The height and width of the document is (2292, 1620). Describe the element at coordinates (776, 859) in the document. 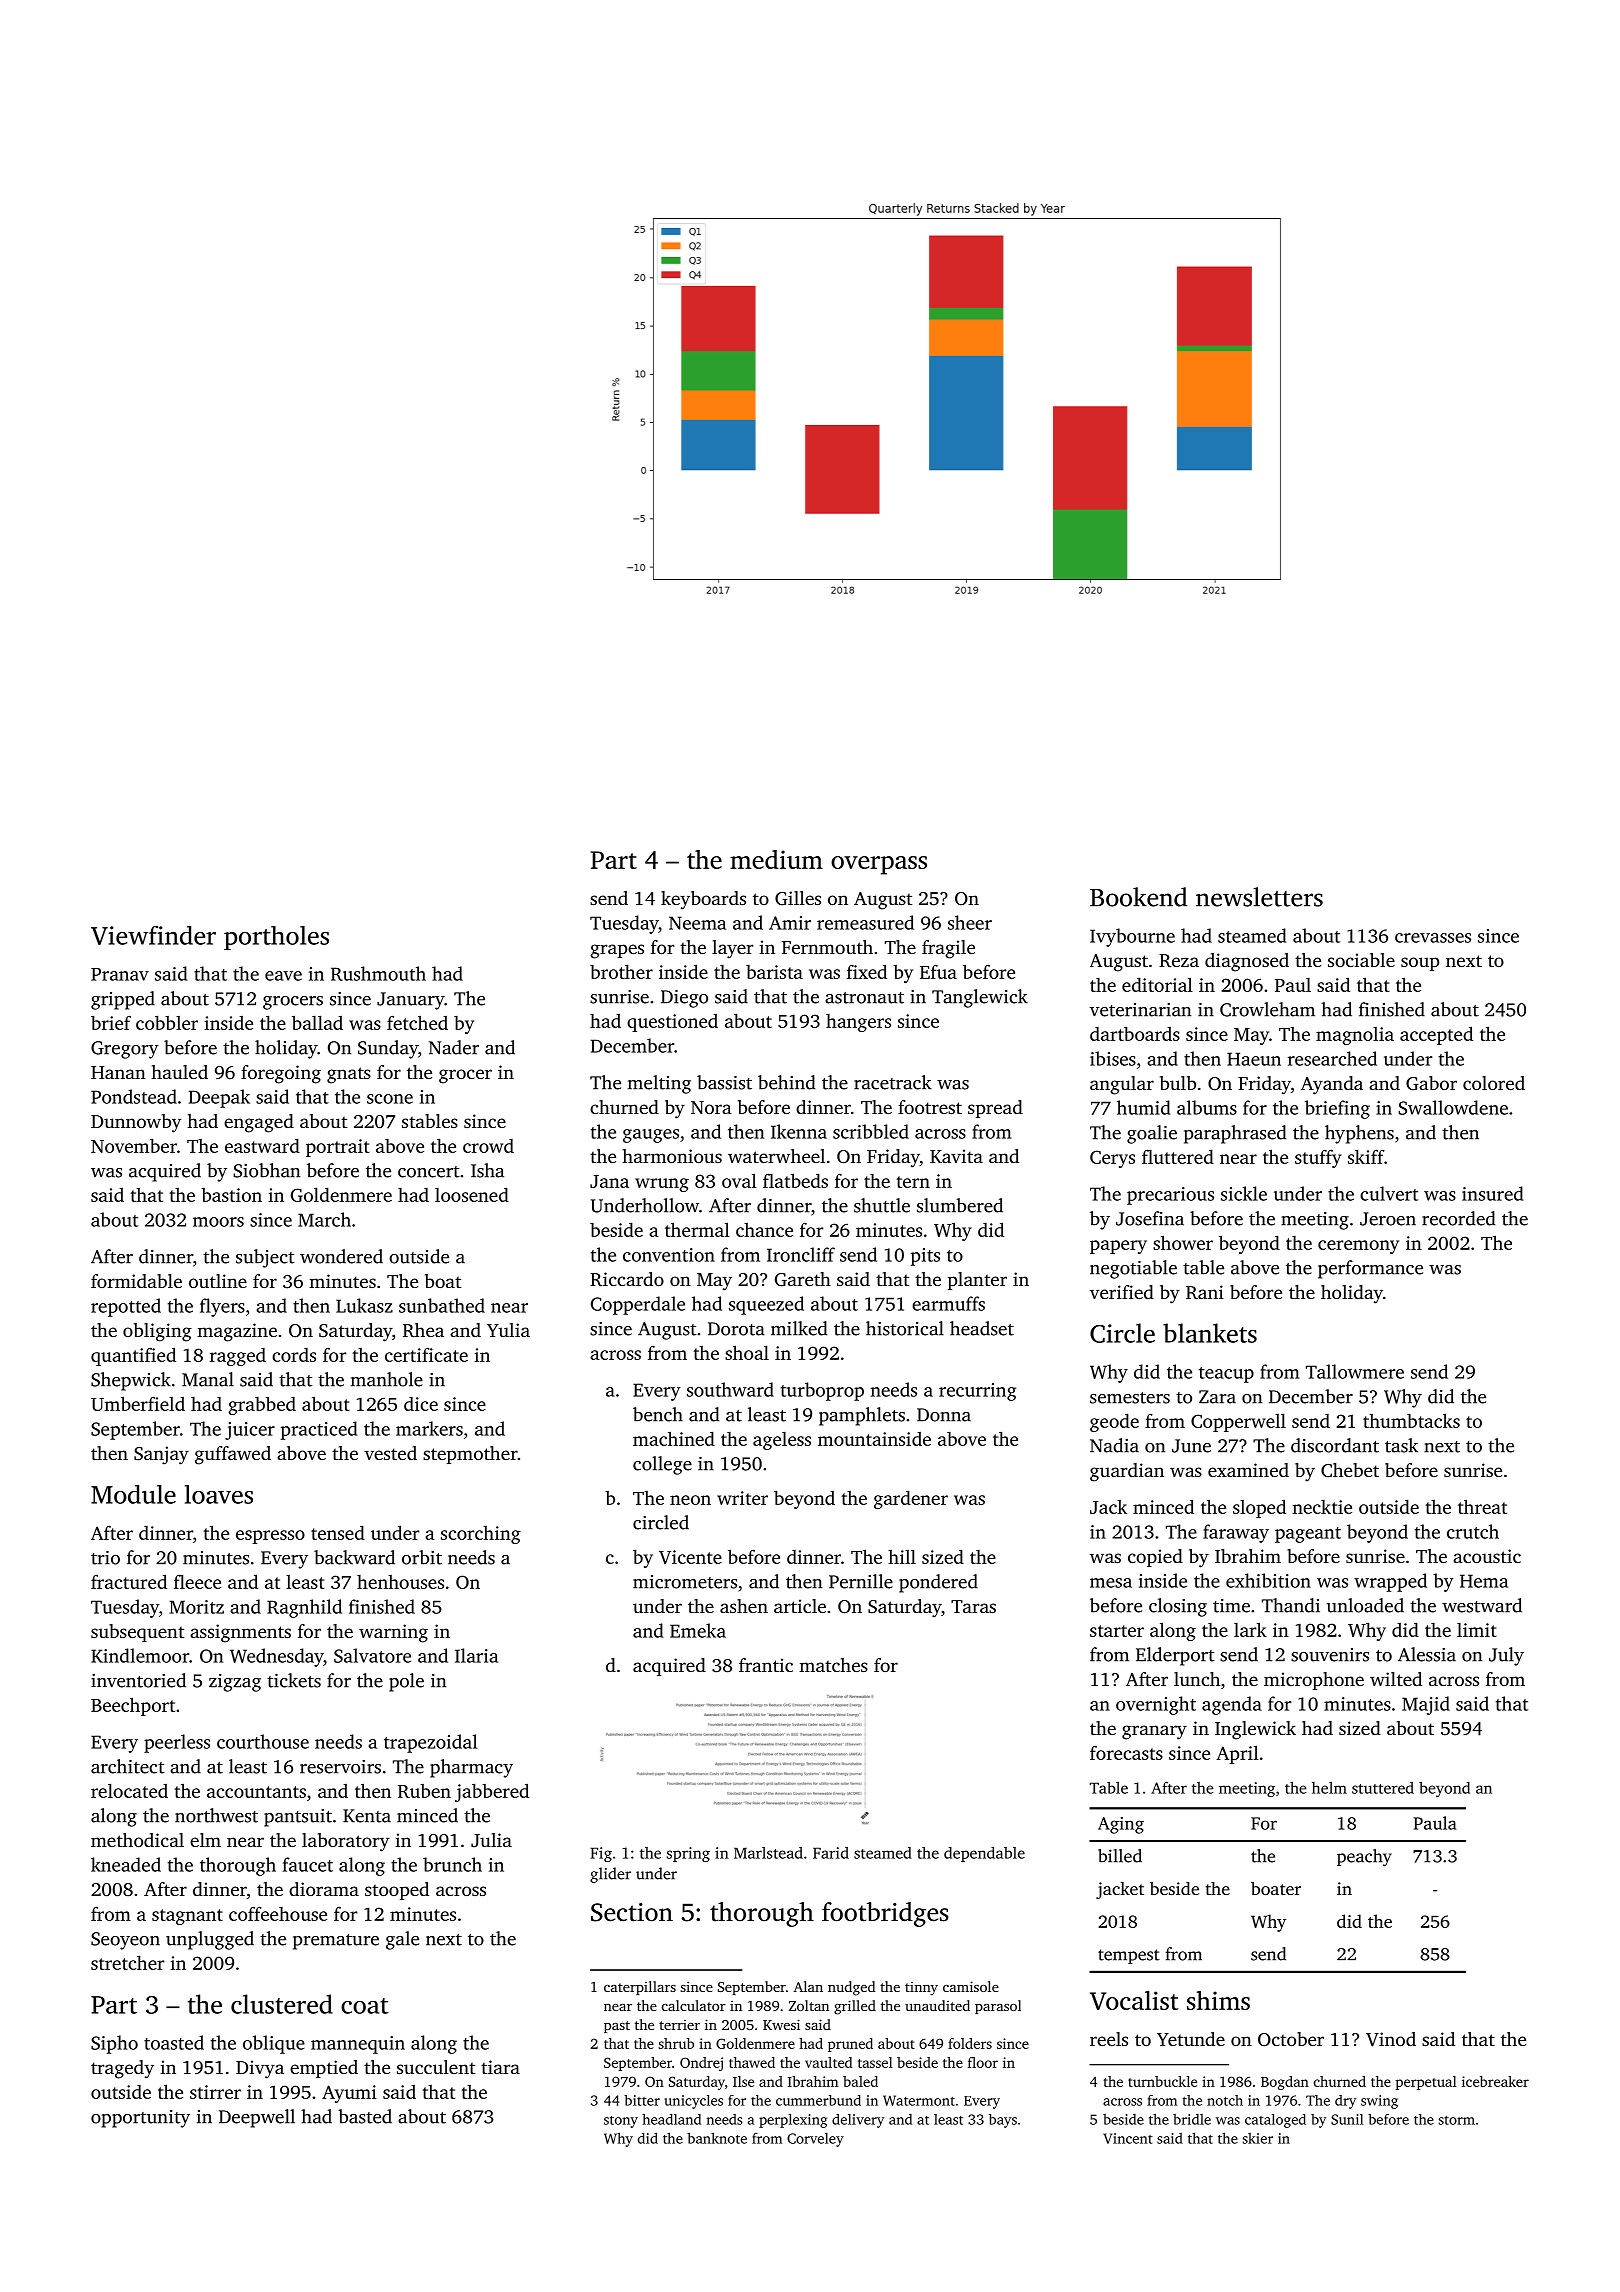

I see `medium` at that location.
